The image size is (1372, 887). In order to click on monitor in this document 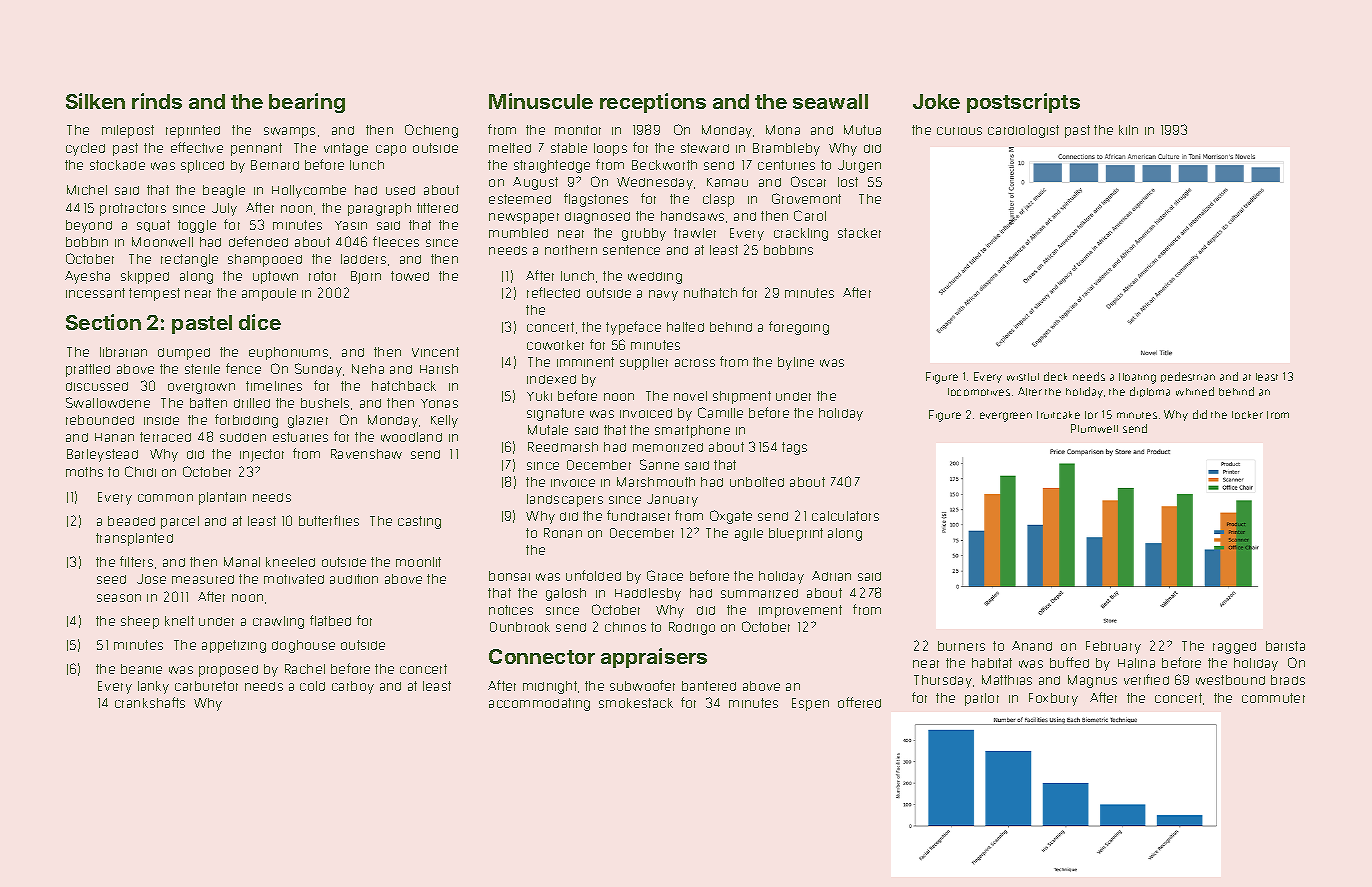, I will do `click(578, 130)`.
